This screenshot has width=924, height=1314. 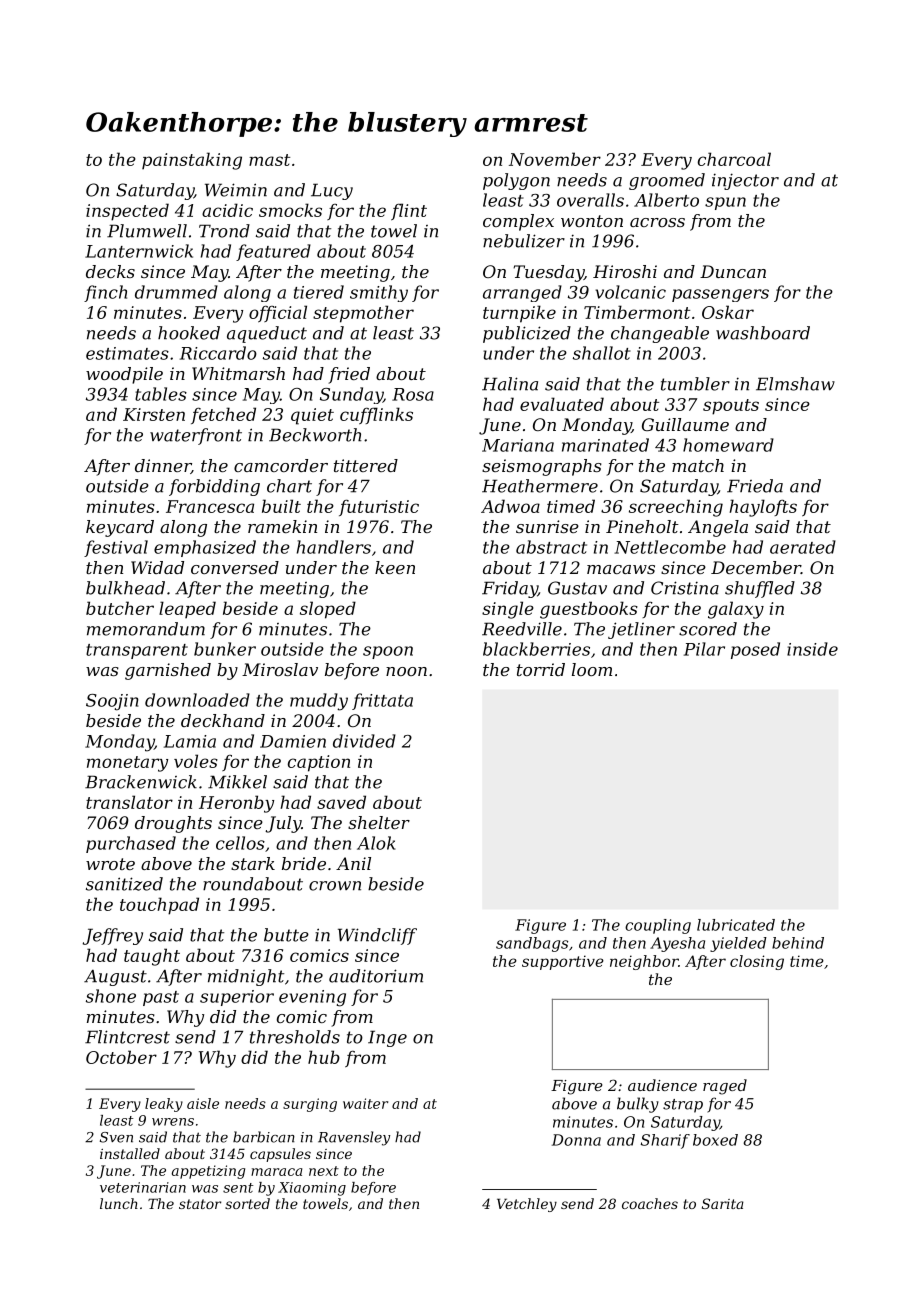 I want to click on painstaking, so click(x=192, y=161).
